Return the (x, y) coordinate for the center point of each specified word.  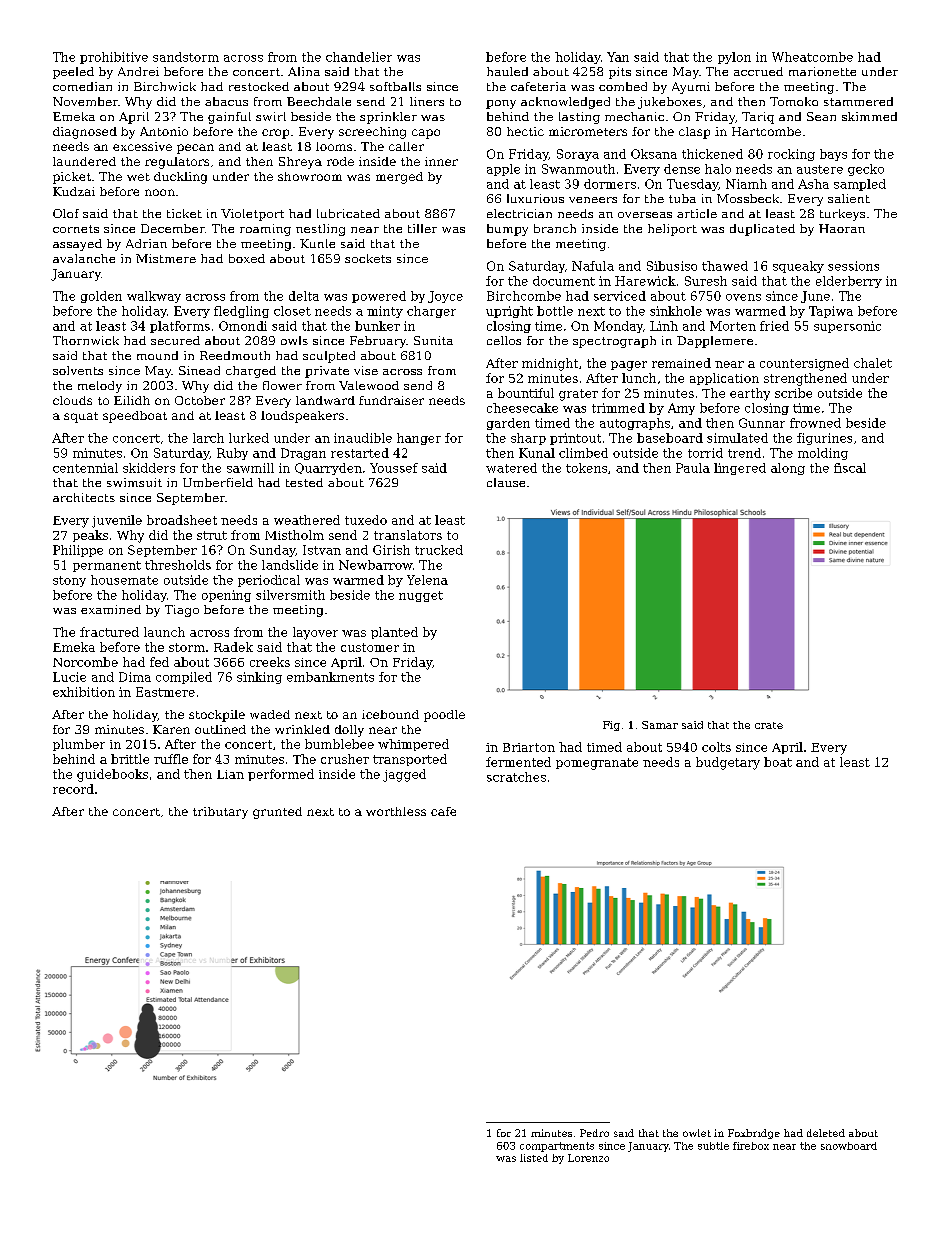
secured (175, 340)
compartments (557, 1147)
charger (431, 312)
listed (534, 1158)
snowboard (849, 1146)
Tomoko (794, 101)
